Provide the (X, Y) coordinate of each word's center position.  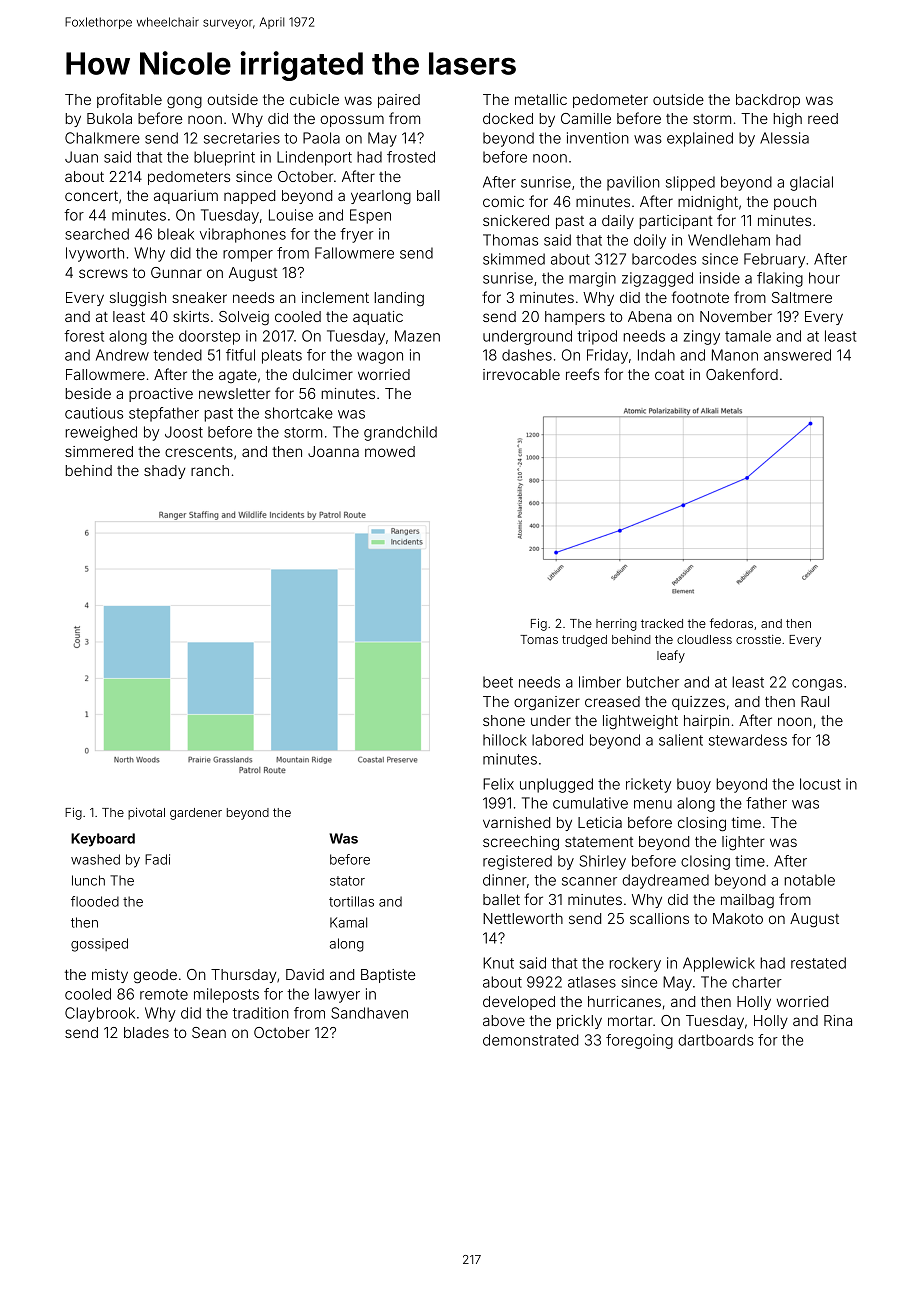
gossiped (99, 945)
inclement (335, 297)
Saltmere (802, 297)
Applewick (719, 964)
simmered (99, 451)
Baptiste (388, 976)
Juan (81, 157)
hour (824, 278)
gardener (196, 814)
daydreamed (665, 881)
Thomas (510, 240)
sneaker (199, 297)
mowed (390, 451)
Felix (498, 784)
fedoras (731, 623)
